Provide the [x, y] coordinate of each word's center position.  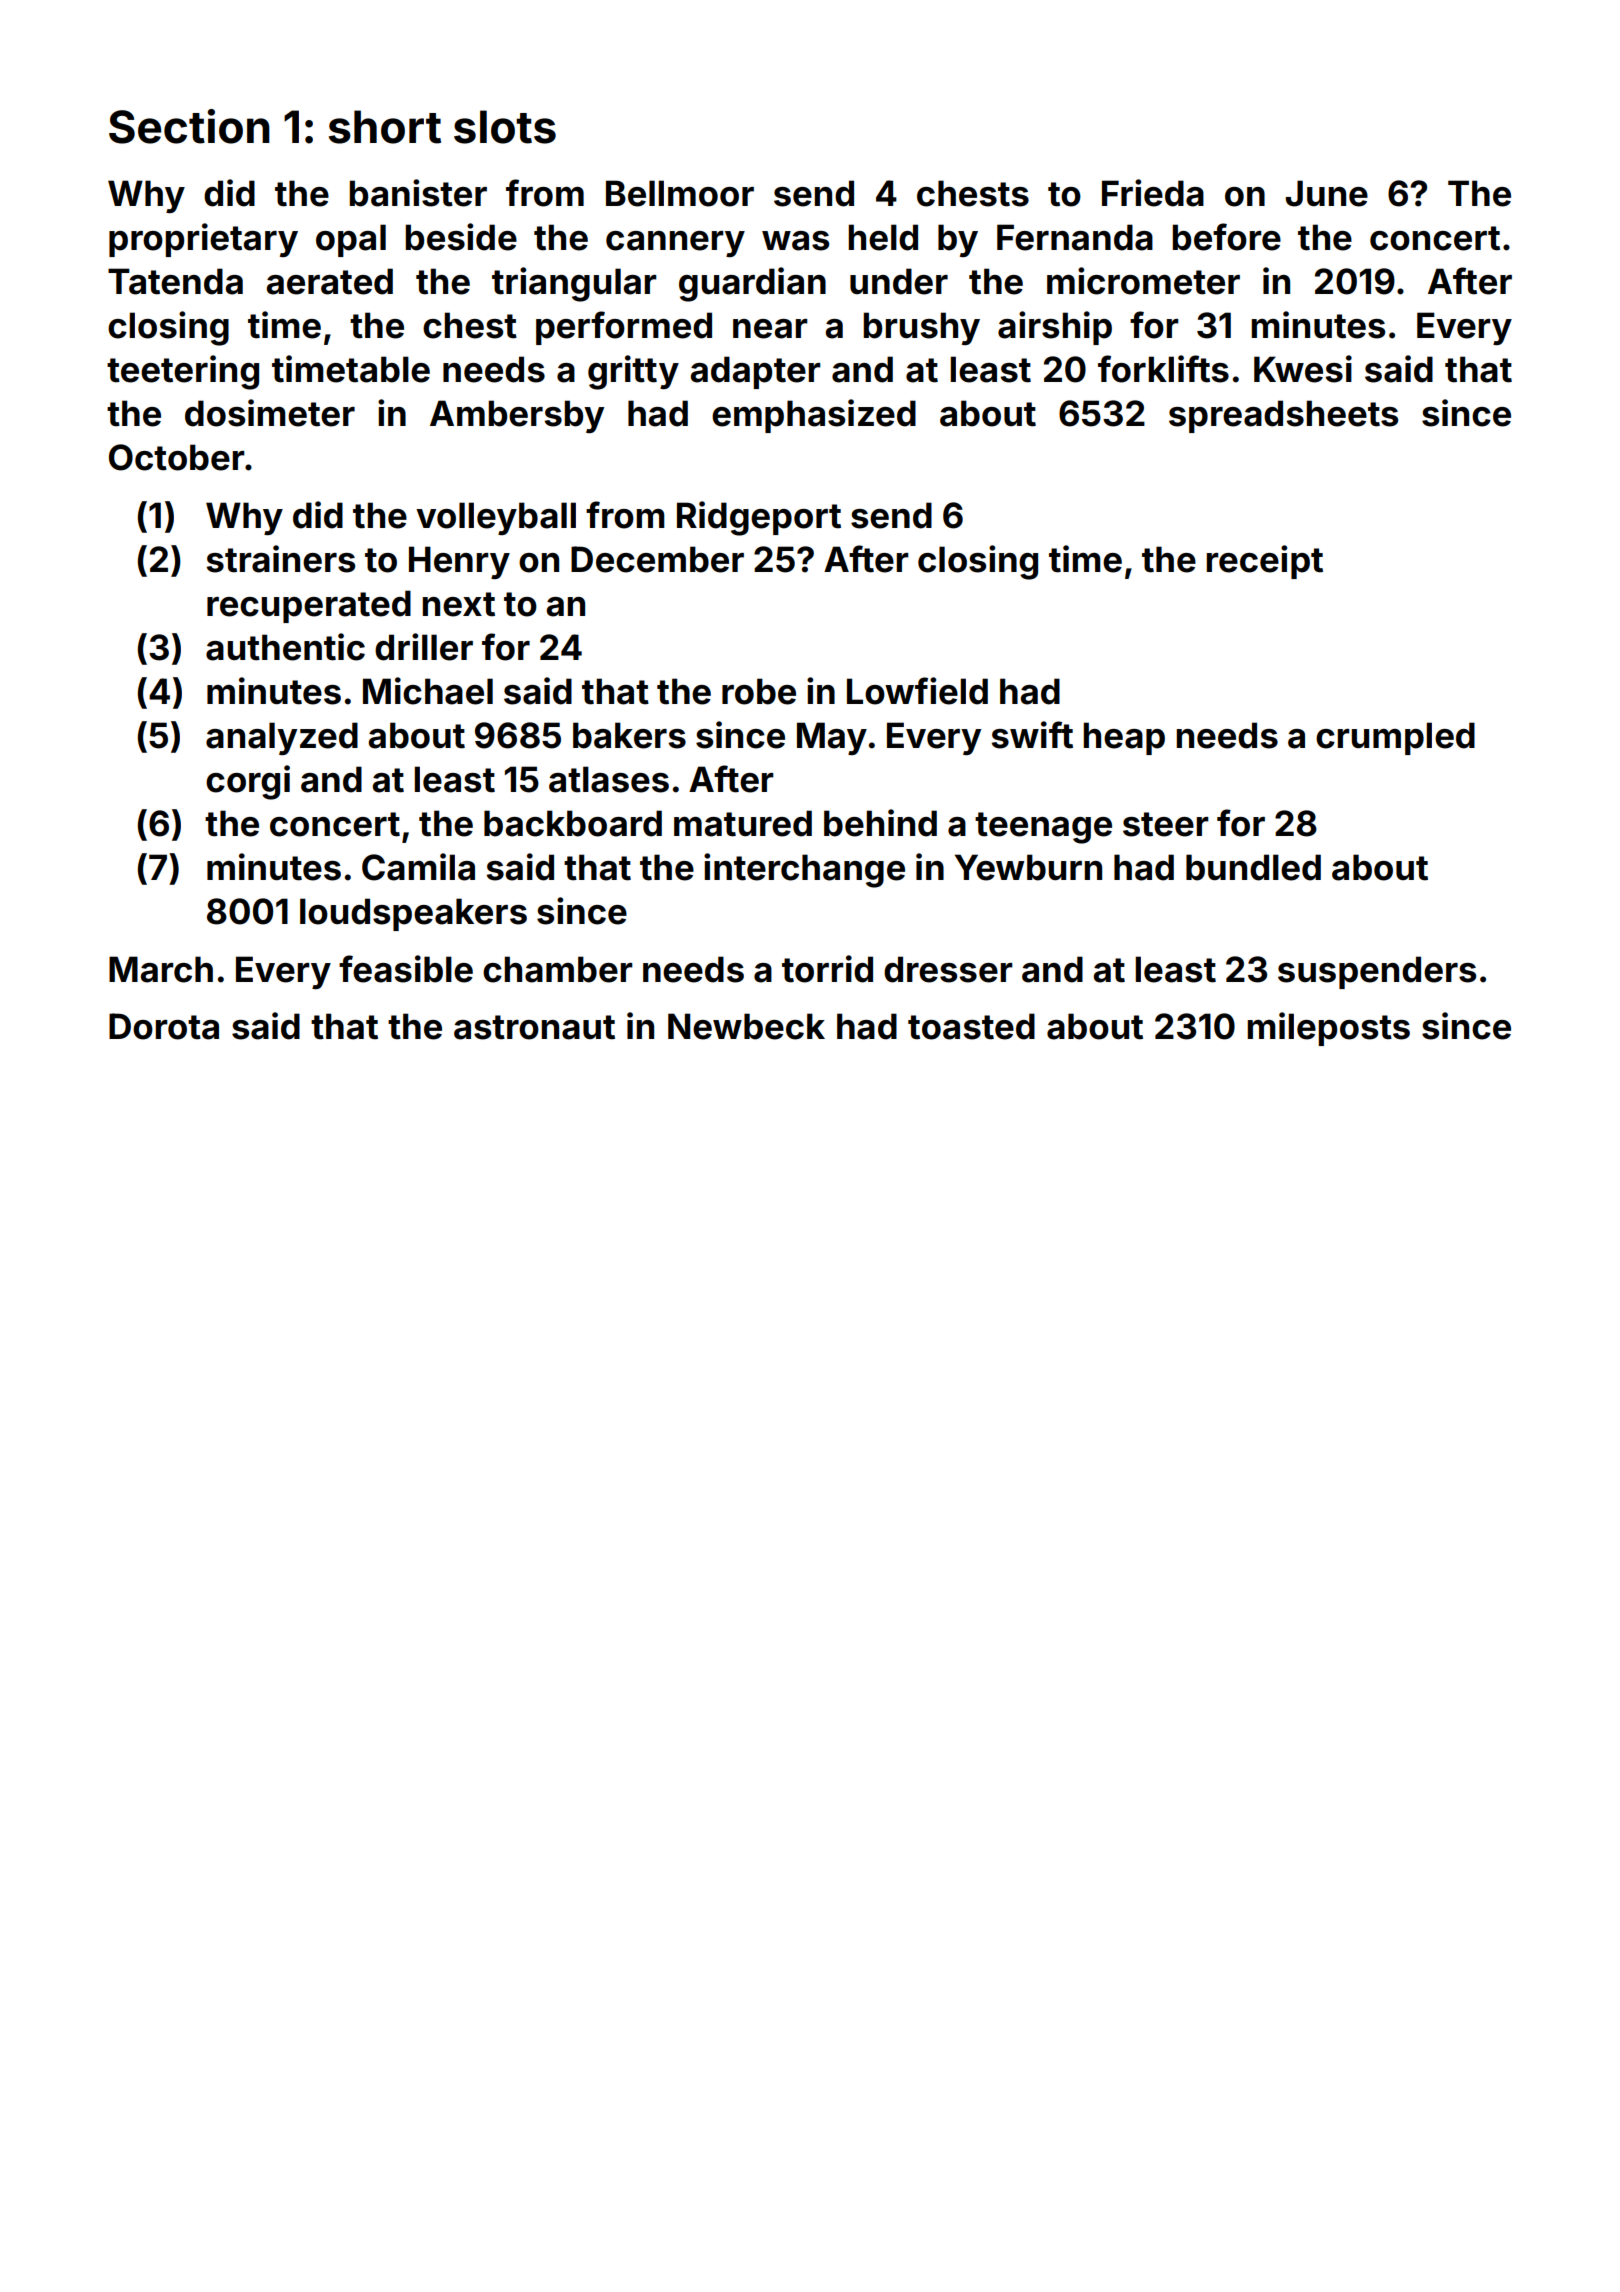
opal [351, 240]
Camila [418, 867]
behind [880, 823]
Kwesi [1303, 369]
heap [1124, 738]
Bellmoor [680, 193]
